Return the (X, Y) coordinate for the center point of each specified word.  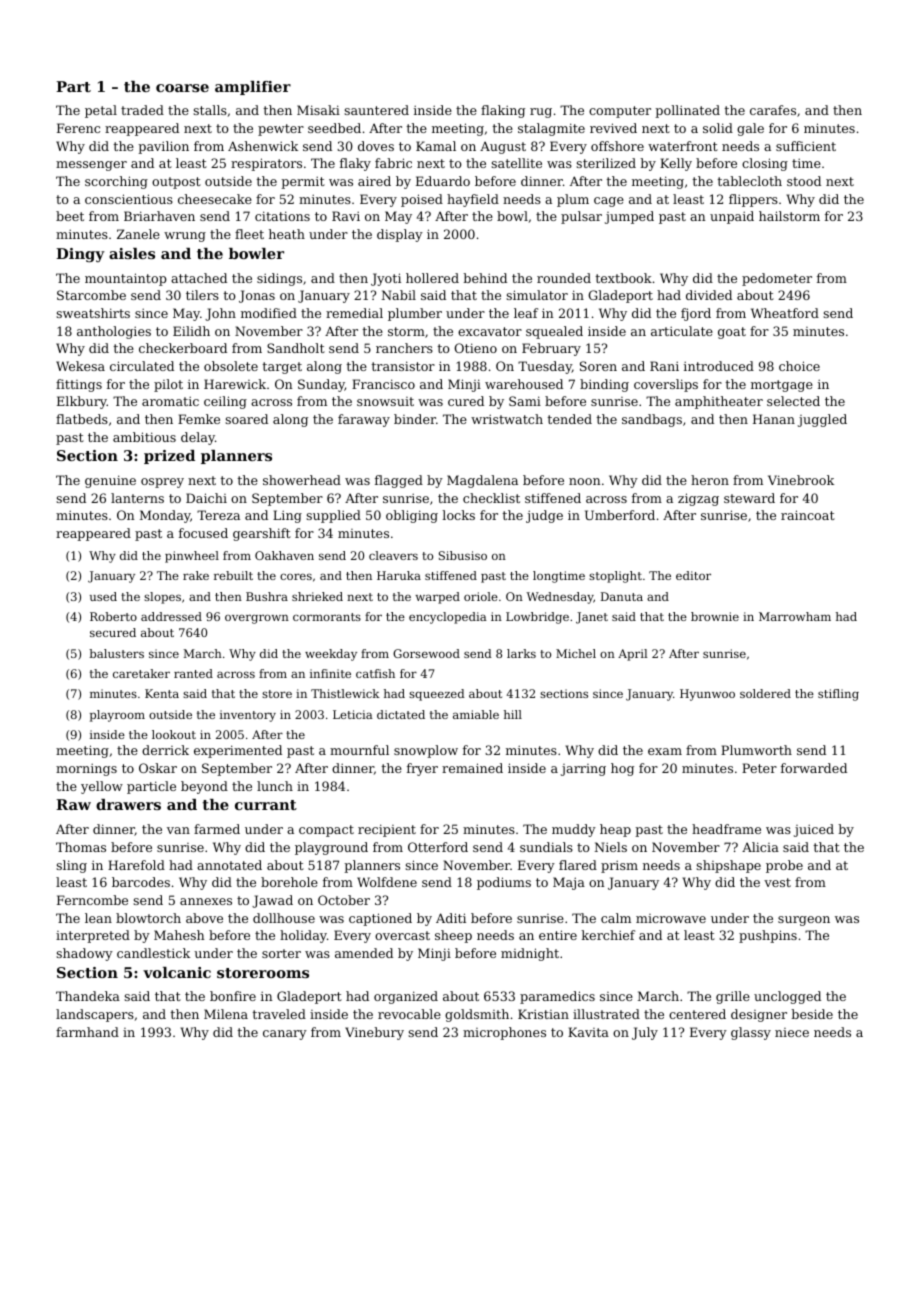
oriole (481, 596)
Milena (226, 1014)
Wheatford (785, 313)
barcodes (141, 882)
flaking (503, 111)
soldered (765, 693)
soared (246, 419)
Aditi (451, 918)
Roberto (113, 616)
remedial (354, 313)
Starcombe (91, 295)
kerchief (608, 935)
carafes (773, 110)
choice (799, 366)
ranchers (404, 348)
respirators (266, 164)
